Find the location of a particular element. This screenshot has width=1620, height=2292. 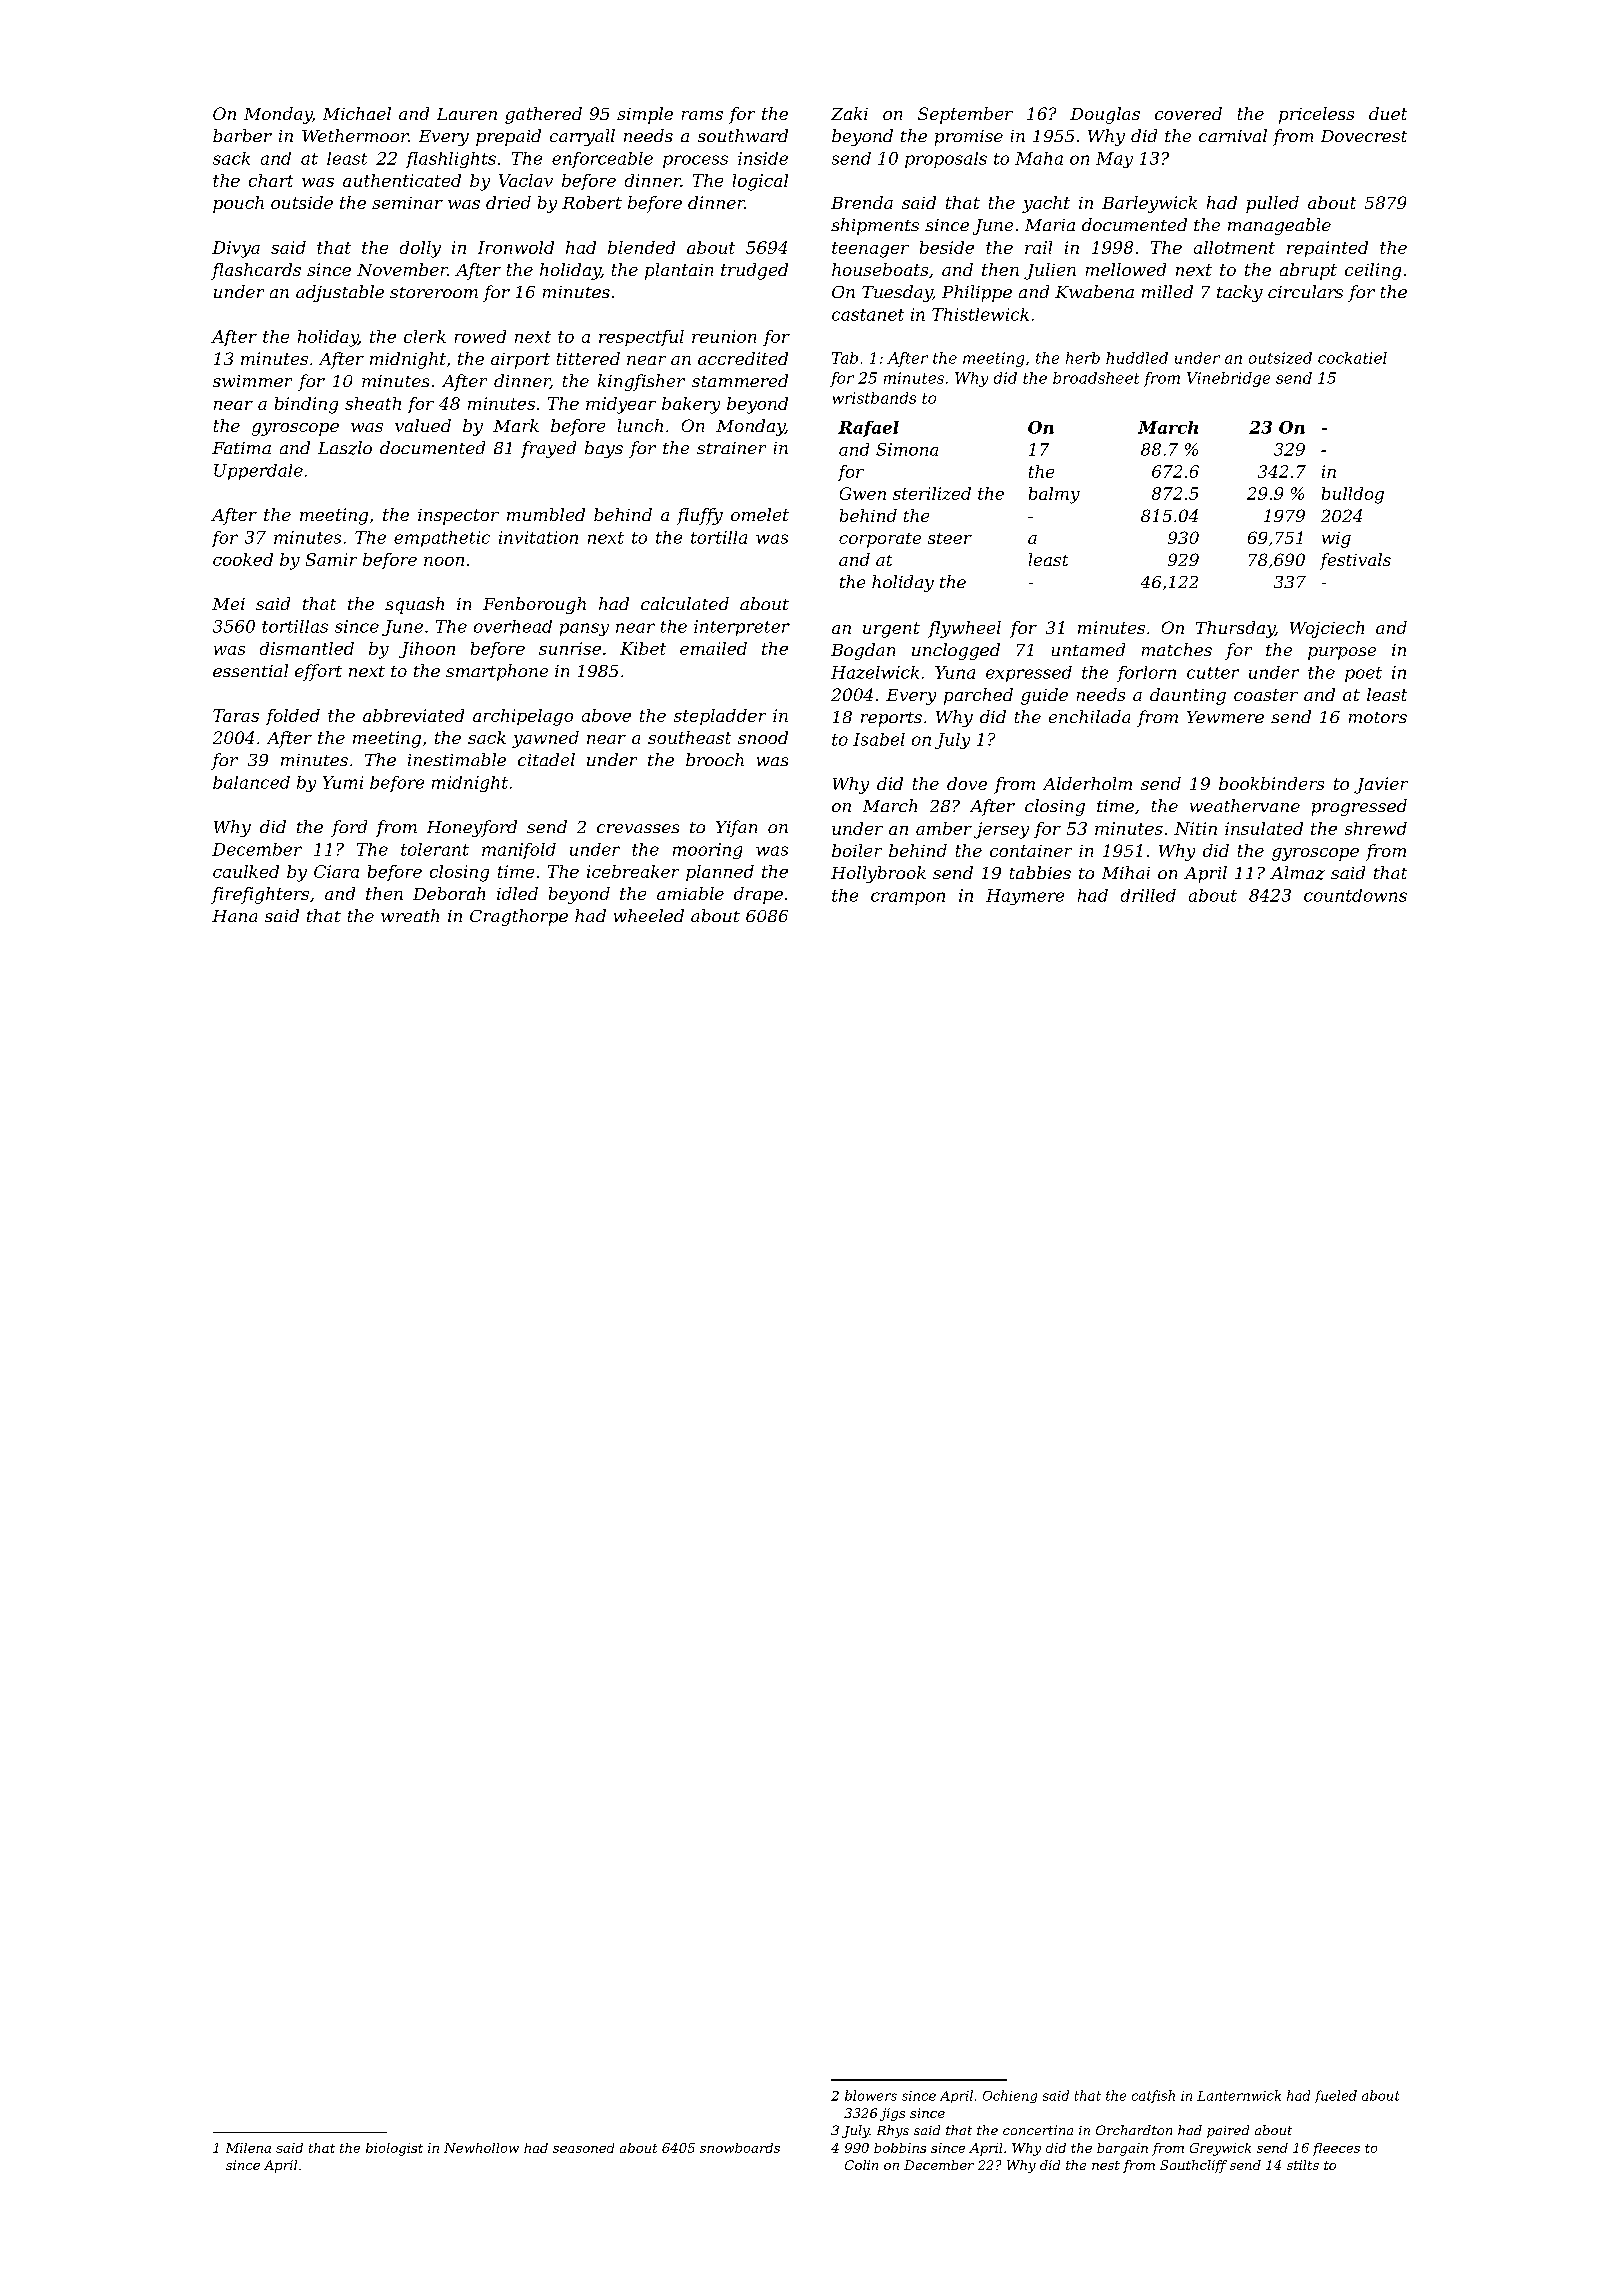

countdowns is located at coordinates (1355, 895).
